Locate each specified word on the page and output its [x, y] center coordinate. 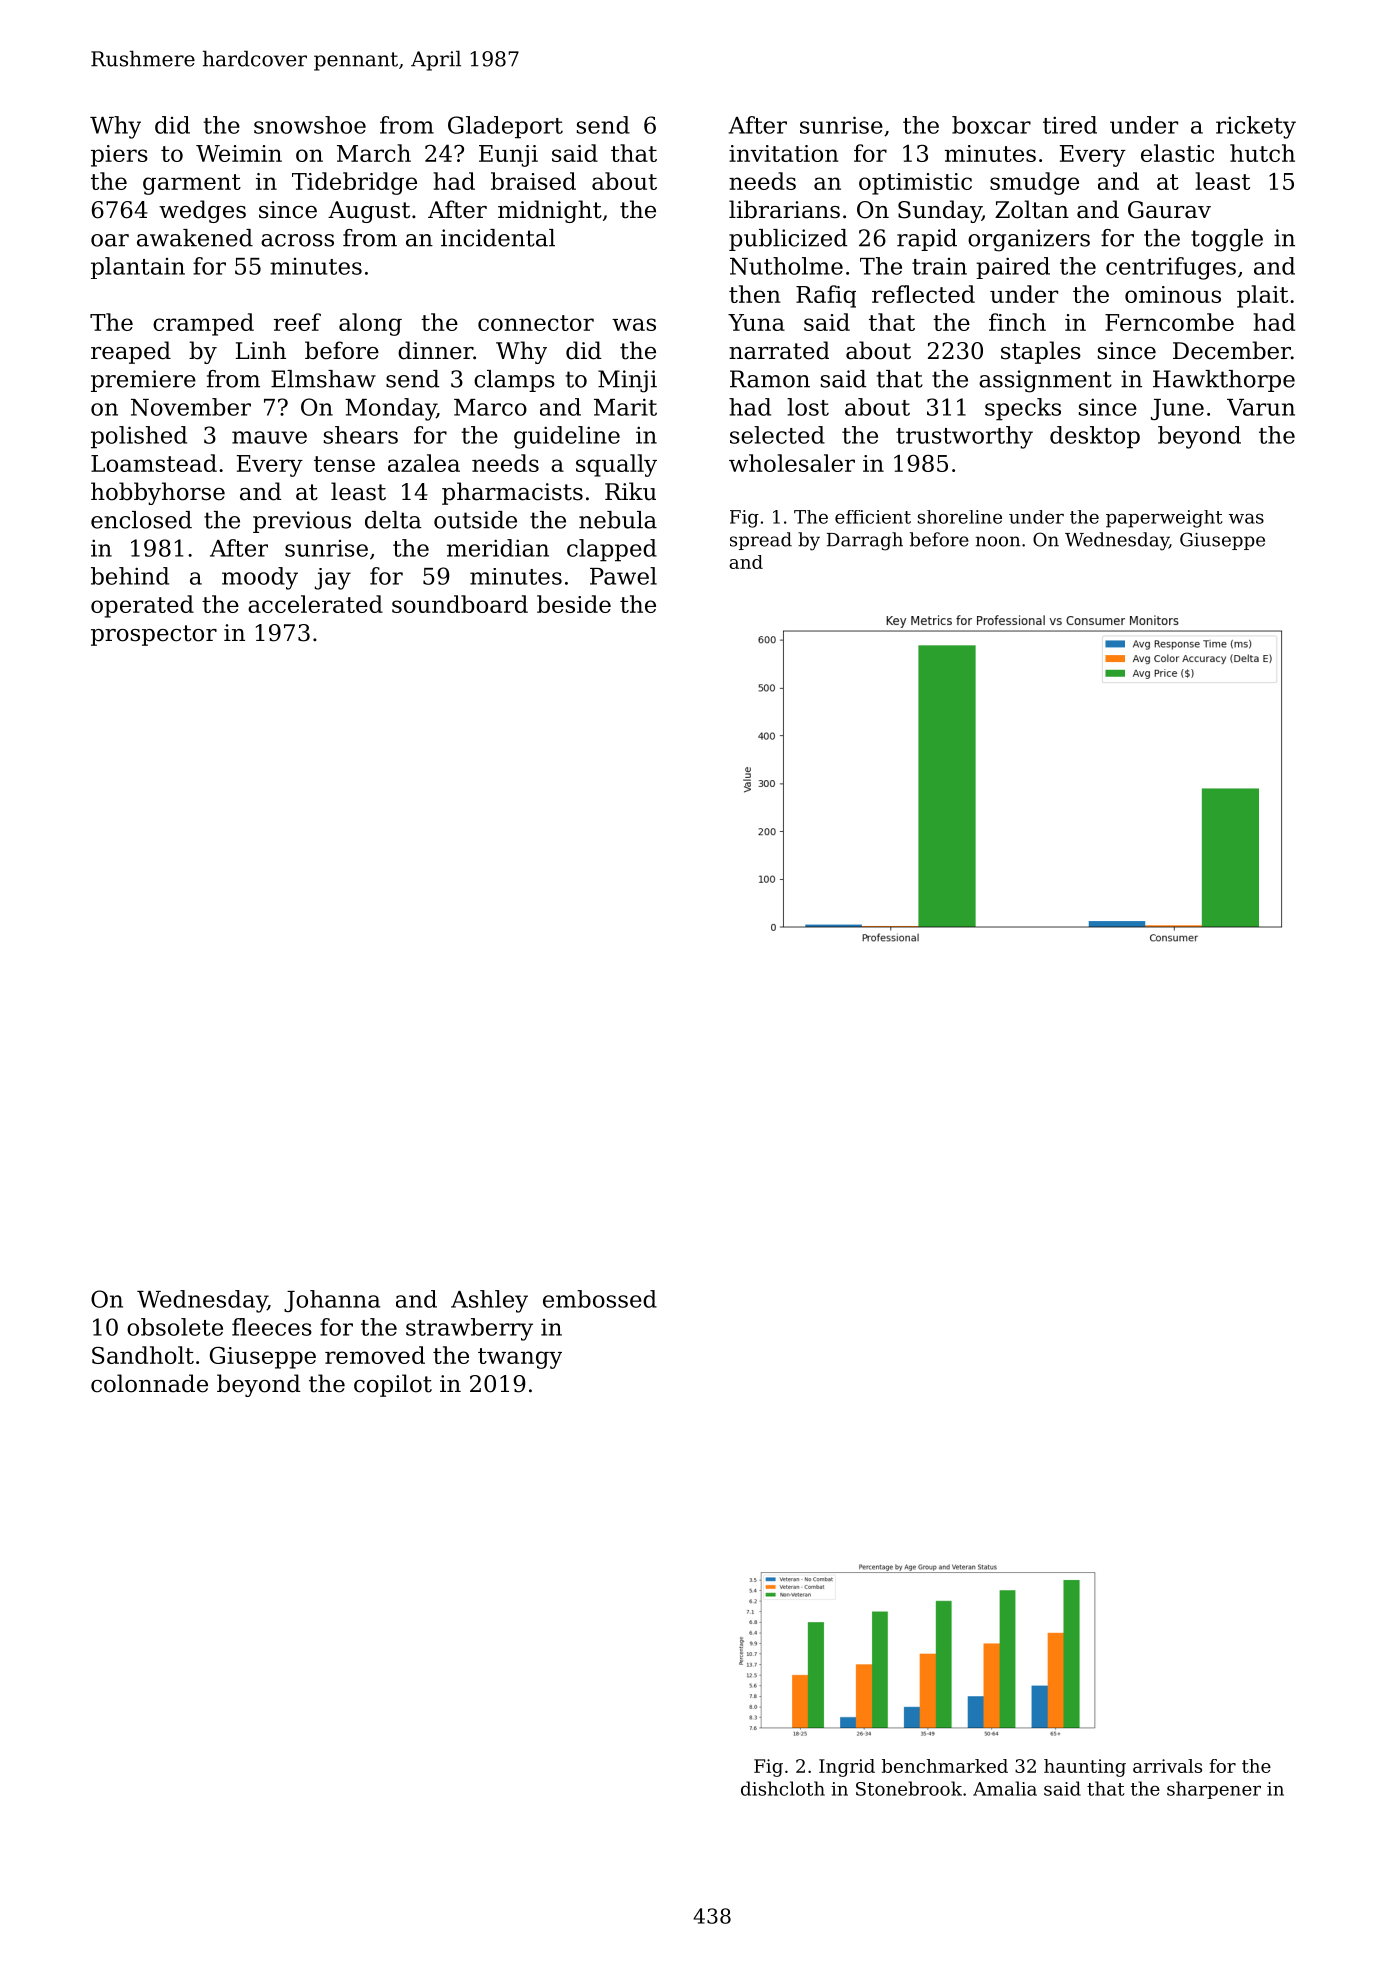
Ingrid [847, 1768]
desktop [1095, 437]
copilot [393, 1385]
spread [761, 541]
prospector [154, 635]
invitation [784, 153]
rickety [1256, 127]
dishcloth [783, 1788]
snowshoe [310, 125]
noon [998, 541]
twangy [520, 1358]
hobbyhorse [158, 493]
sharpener [1214, 1790]
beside [574, 604]
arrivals [1167, 1766]
